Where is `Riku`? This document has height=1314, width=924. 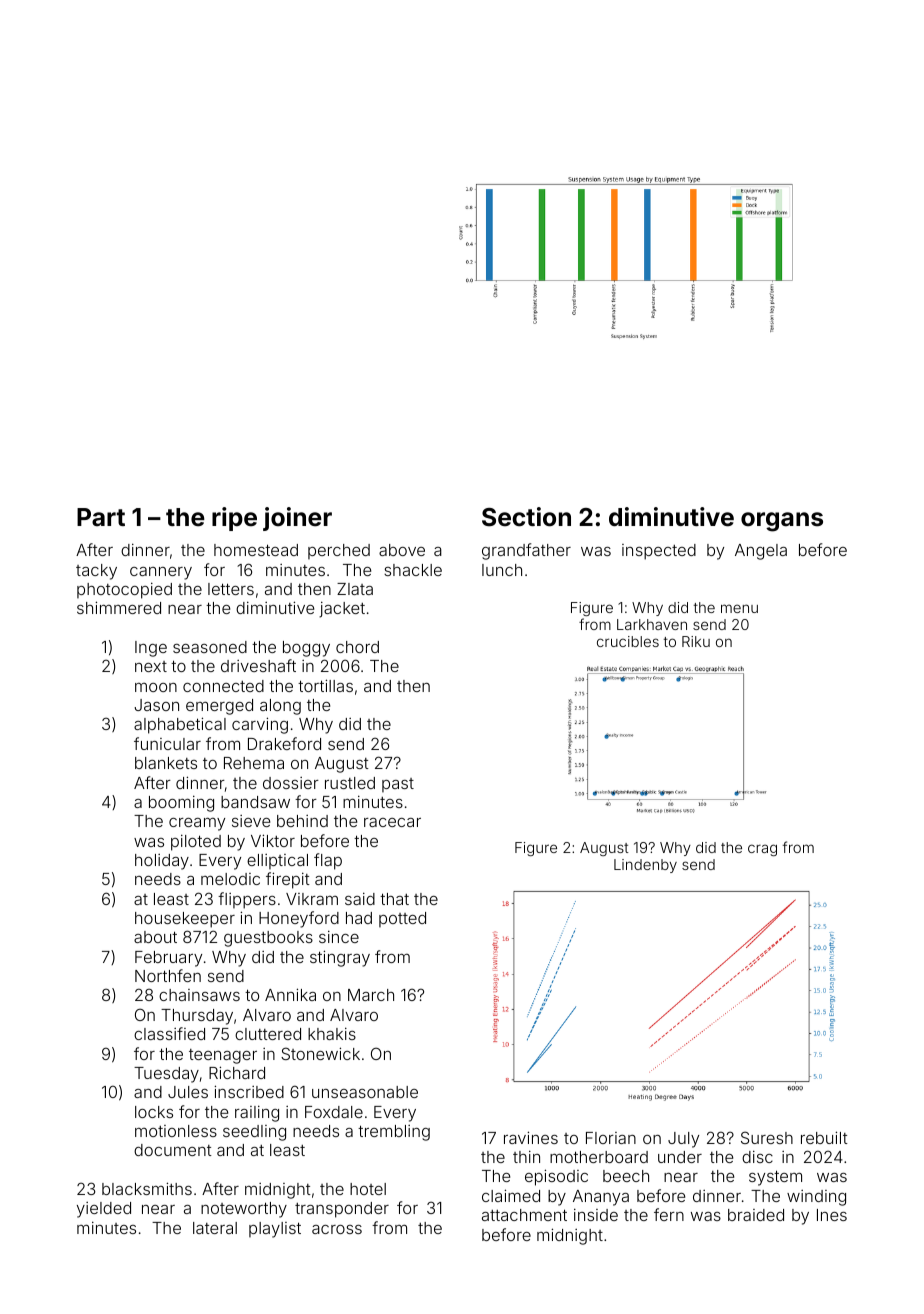 Riku is located at coordinates (696, 641).
